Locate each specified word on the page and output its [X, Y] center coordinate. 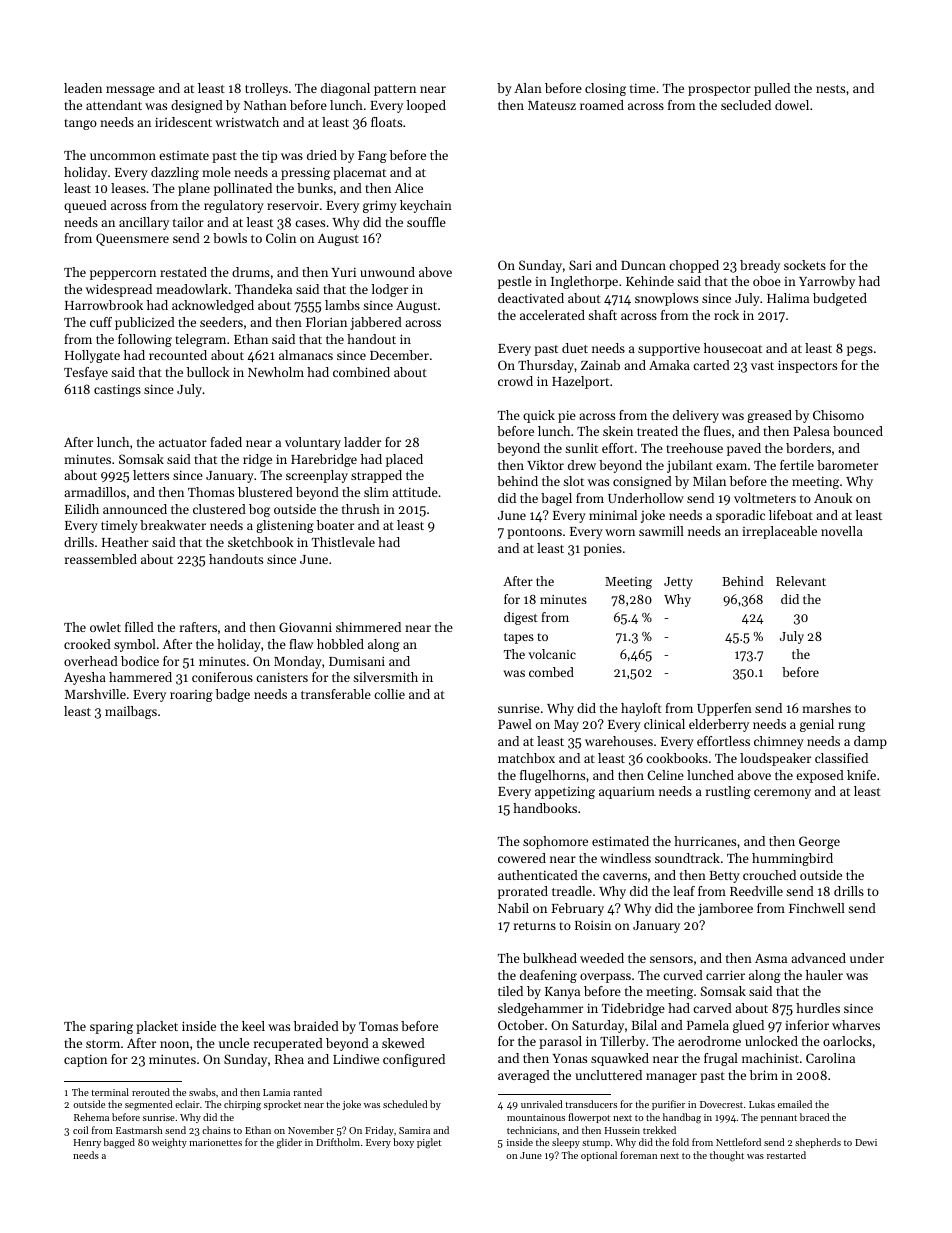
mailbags [131, 712]
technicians [532, 1130]
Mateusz [552, 105]
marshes [826, 708]
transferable [336, 694]
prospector [719, 90]
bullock [208, 372]
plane [194, 189]
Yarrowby [827, 282]
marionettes [215, 1142]
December [399, 355]
